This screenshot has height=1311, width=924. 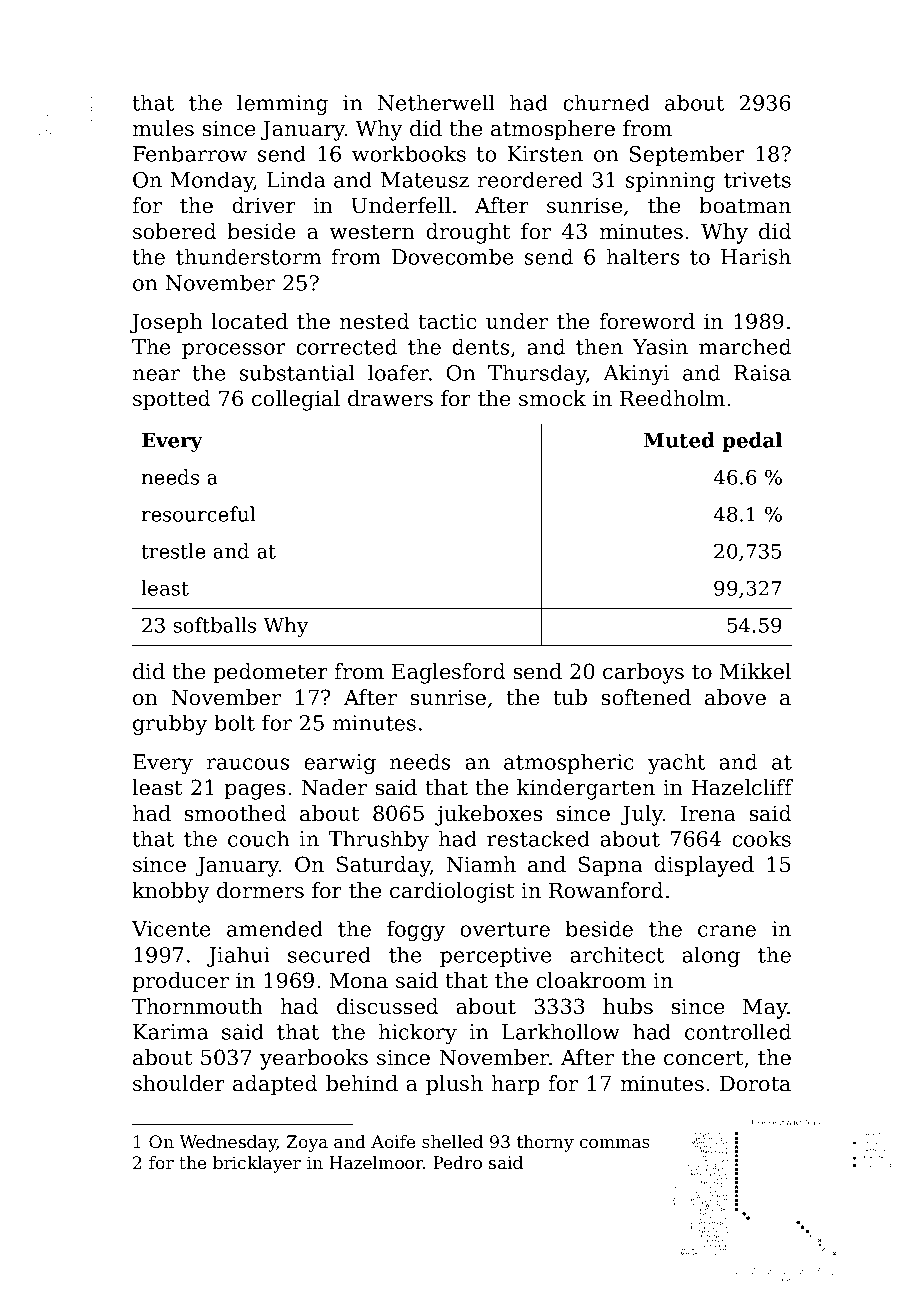 I want to click on Sapna, so click(x=611, y=866).
